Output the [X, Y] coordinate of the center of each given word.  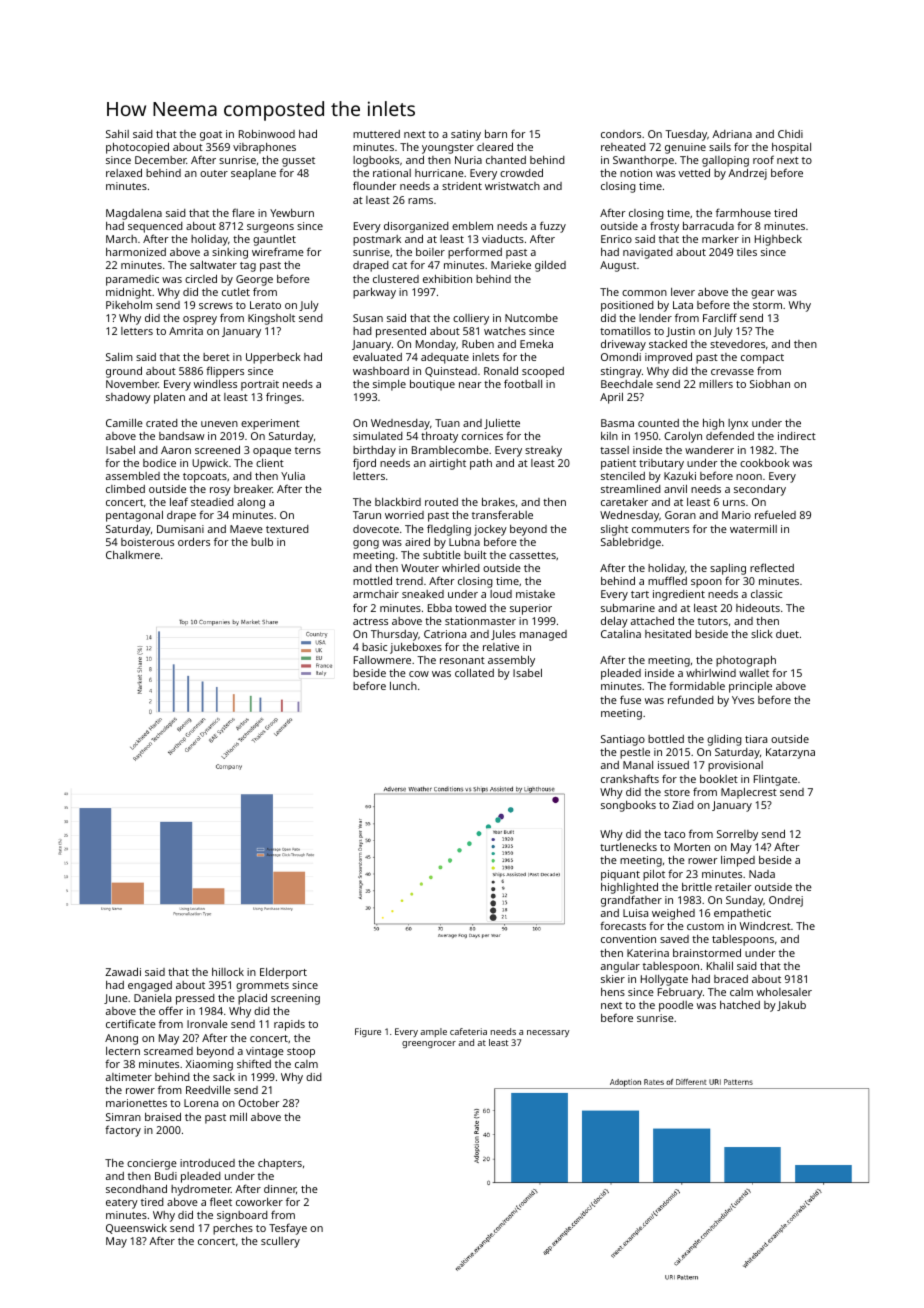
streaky [543, 451]
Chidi [790, 134]
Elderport [283, 973]
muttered [376, 134]
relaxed [124, 172]
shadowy [128, 398]
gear [762, 294]
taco [674, 834]
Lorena [201, 1103]
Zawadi [123, 971]
